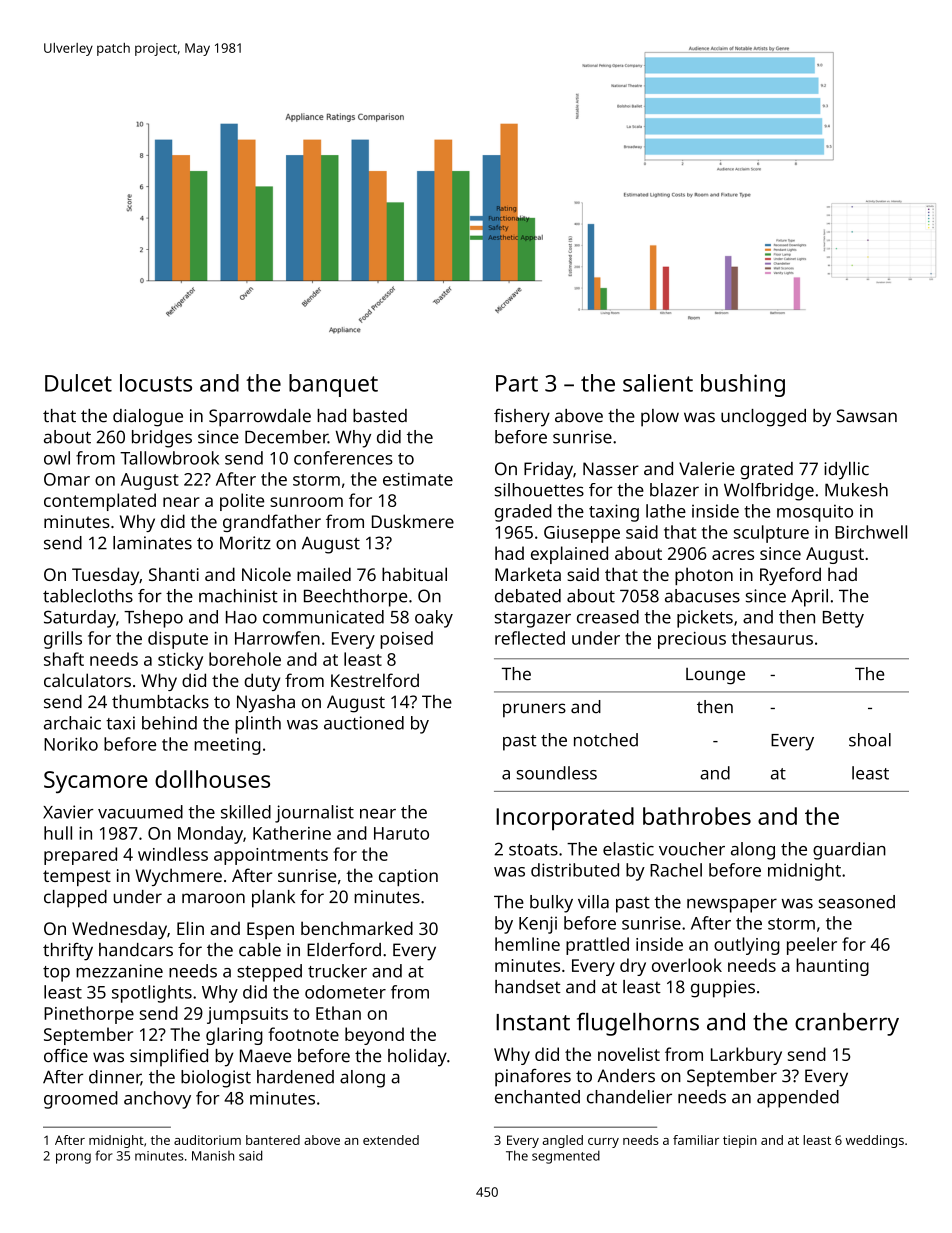  Describe the element at coordinates (57, 458) in the screenshot. I see `owl` at that location.
